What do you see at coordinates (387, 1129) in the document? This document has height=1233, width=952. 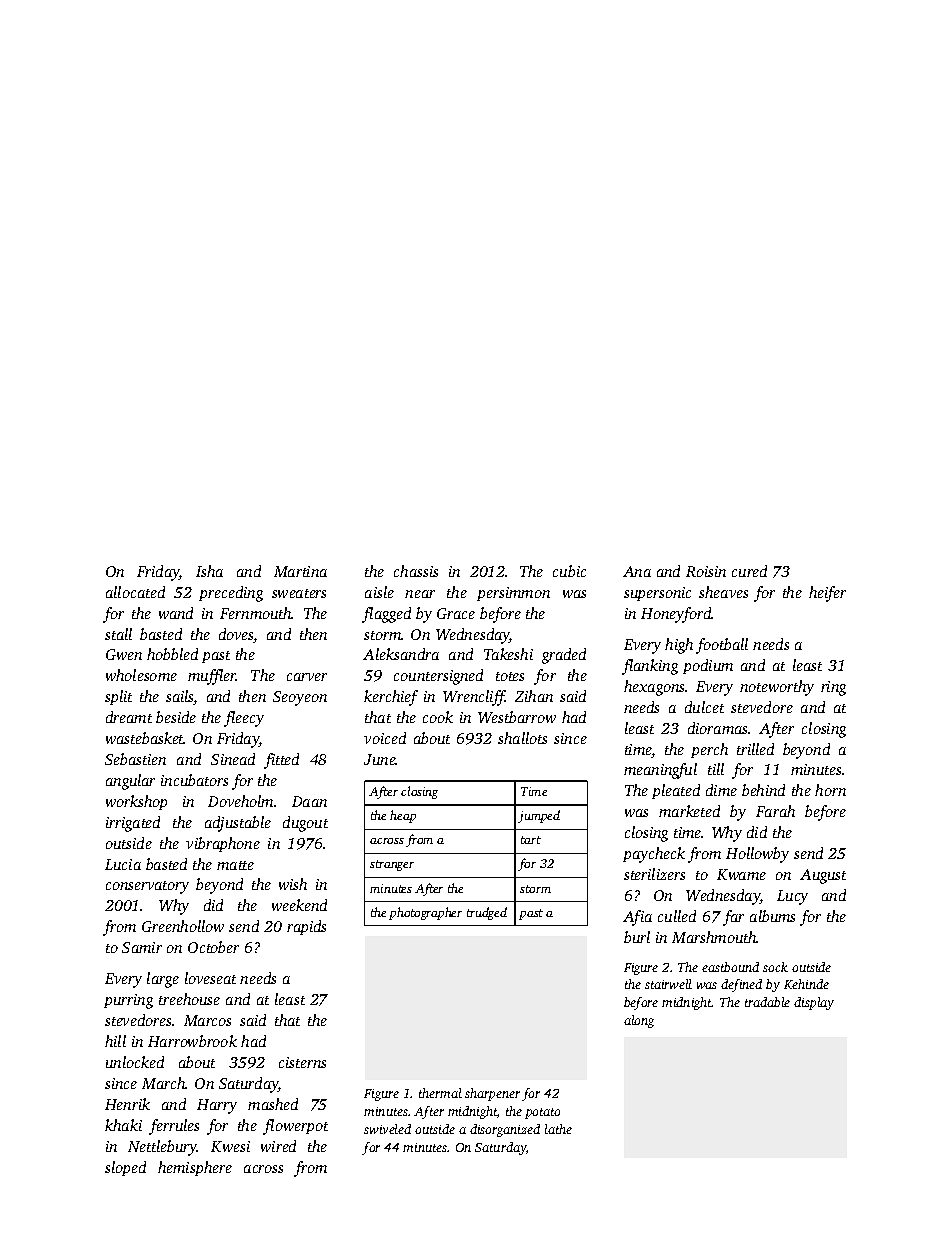 I see `swiveled` at bounding box center [387, 1129].
